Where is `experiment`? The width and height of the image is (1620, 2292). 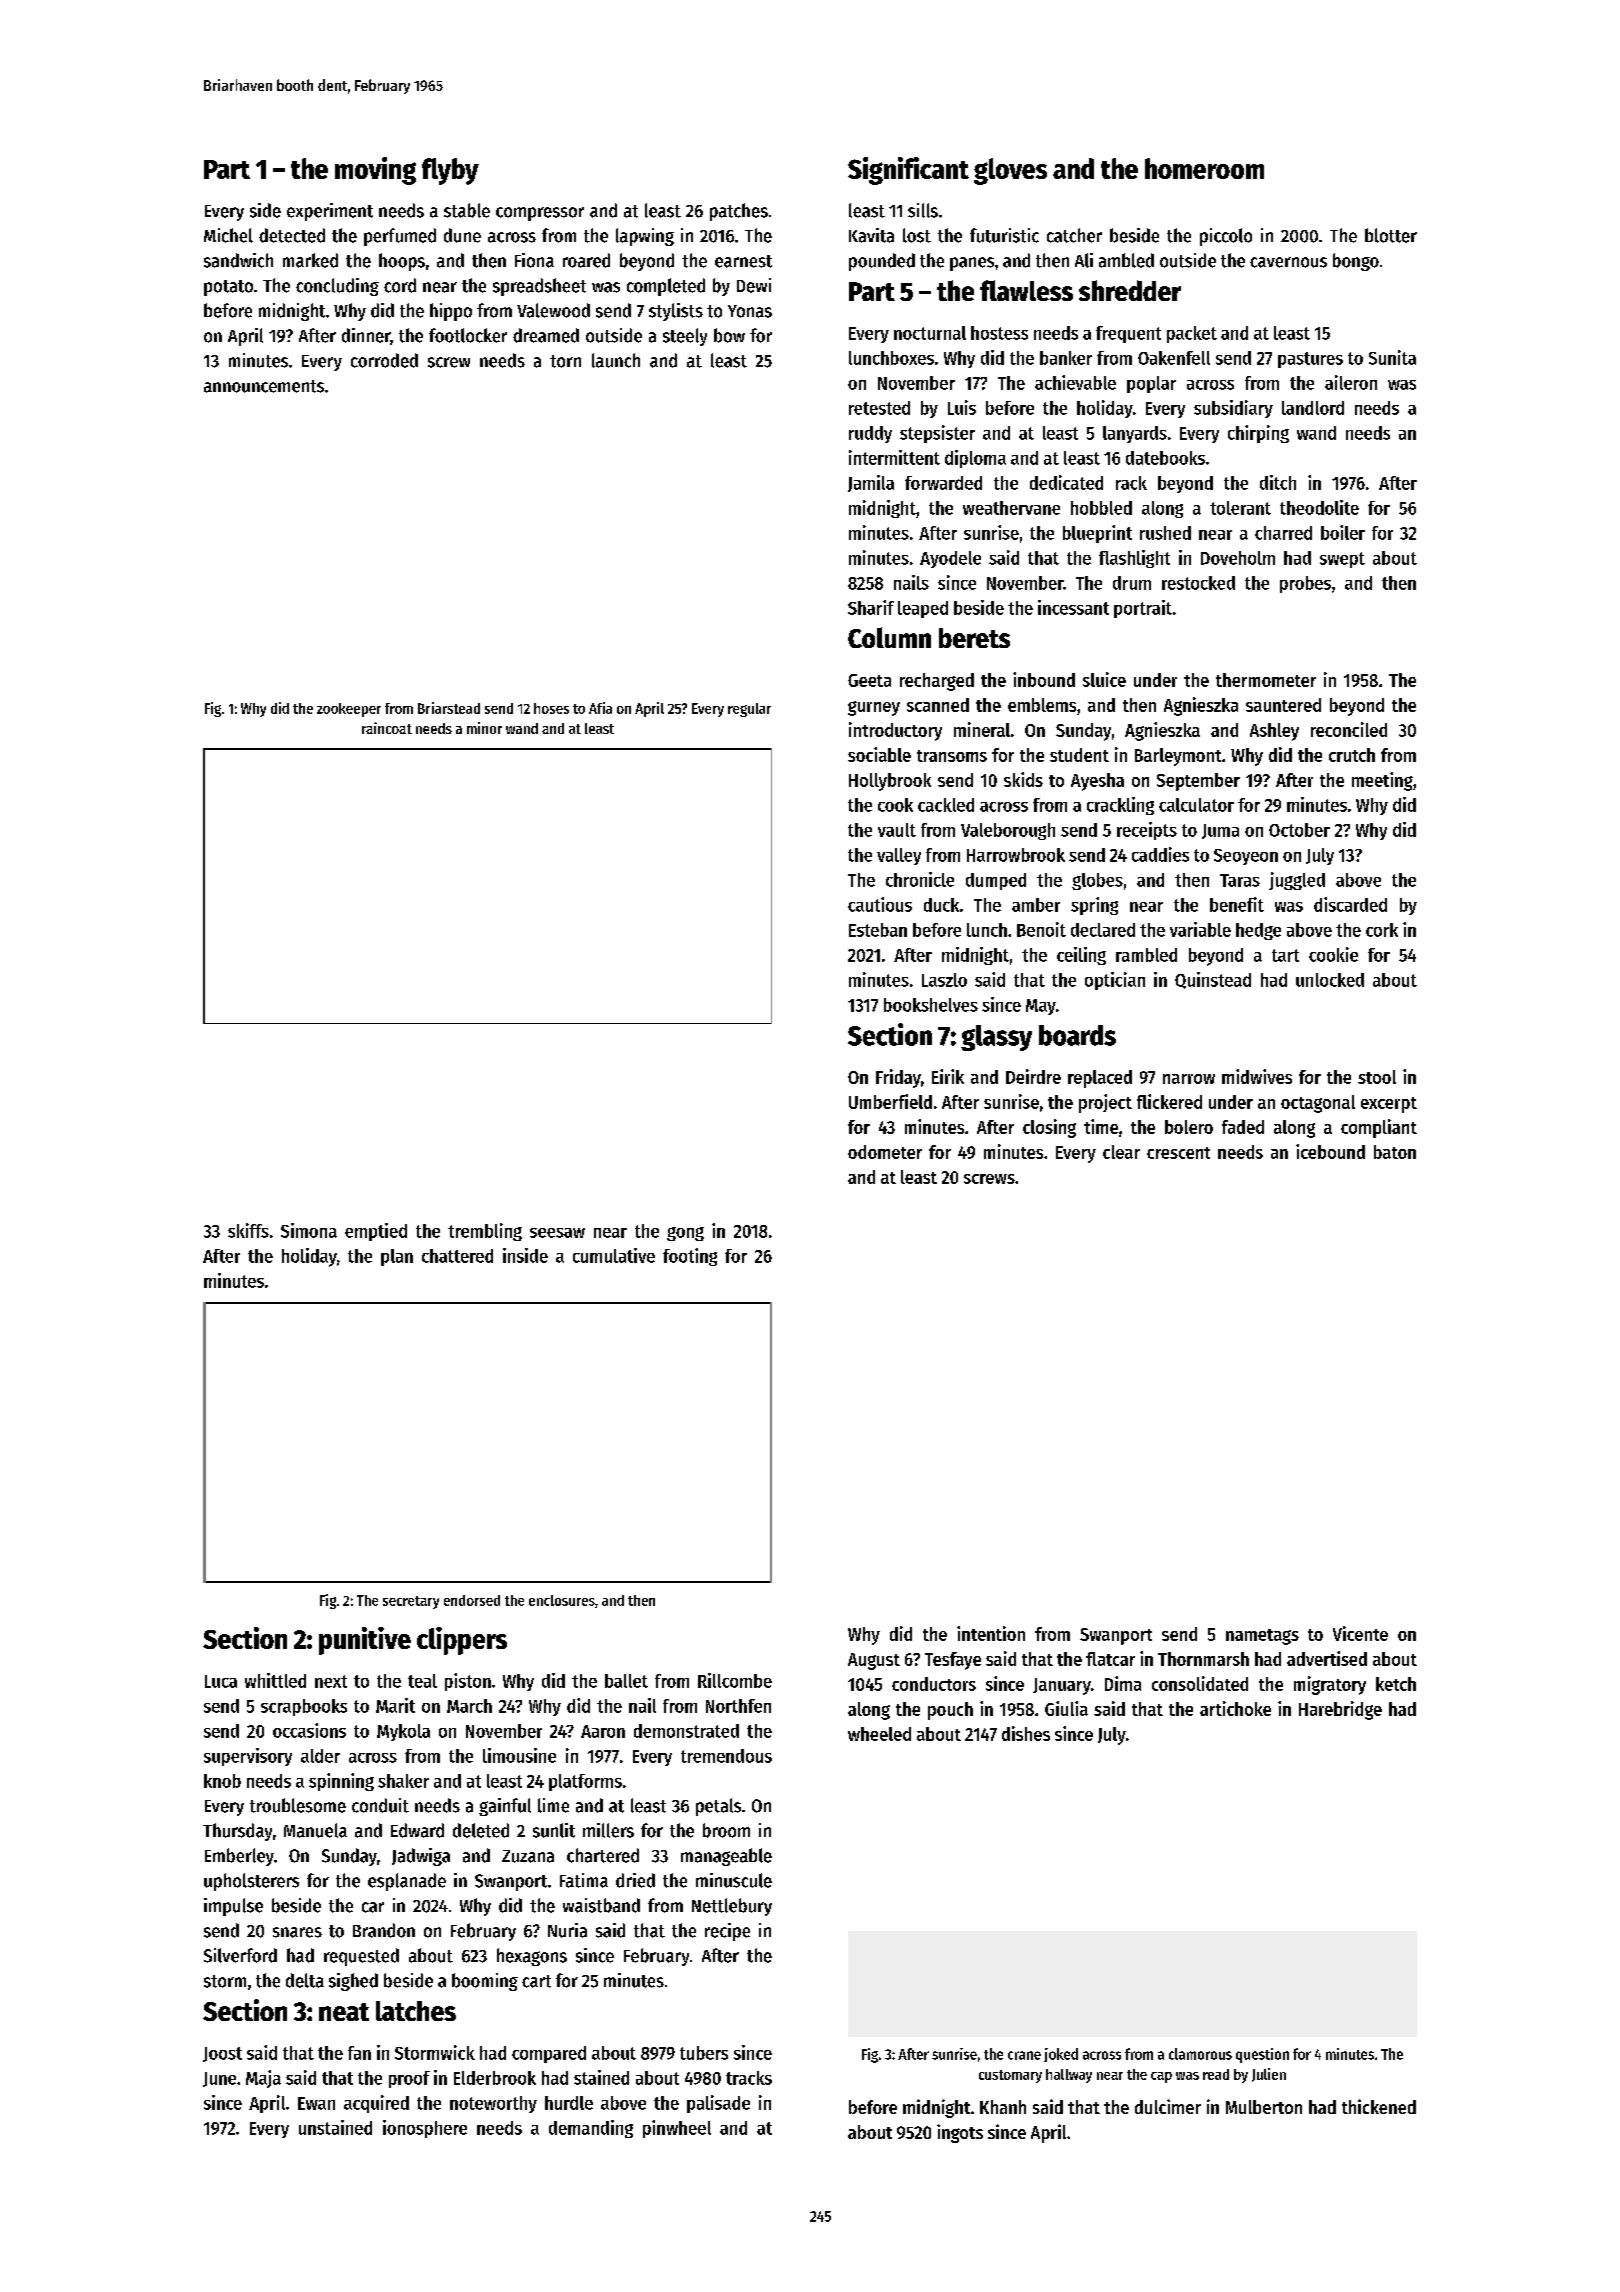 experiment is located at coordinates (330, 212).
